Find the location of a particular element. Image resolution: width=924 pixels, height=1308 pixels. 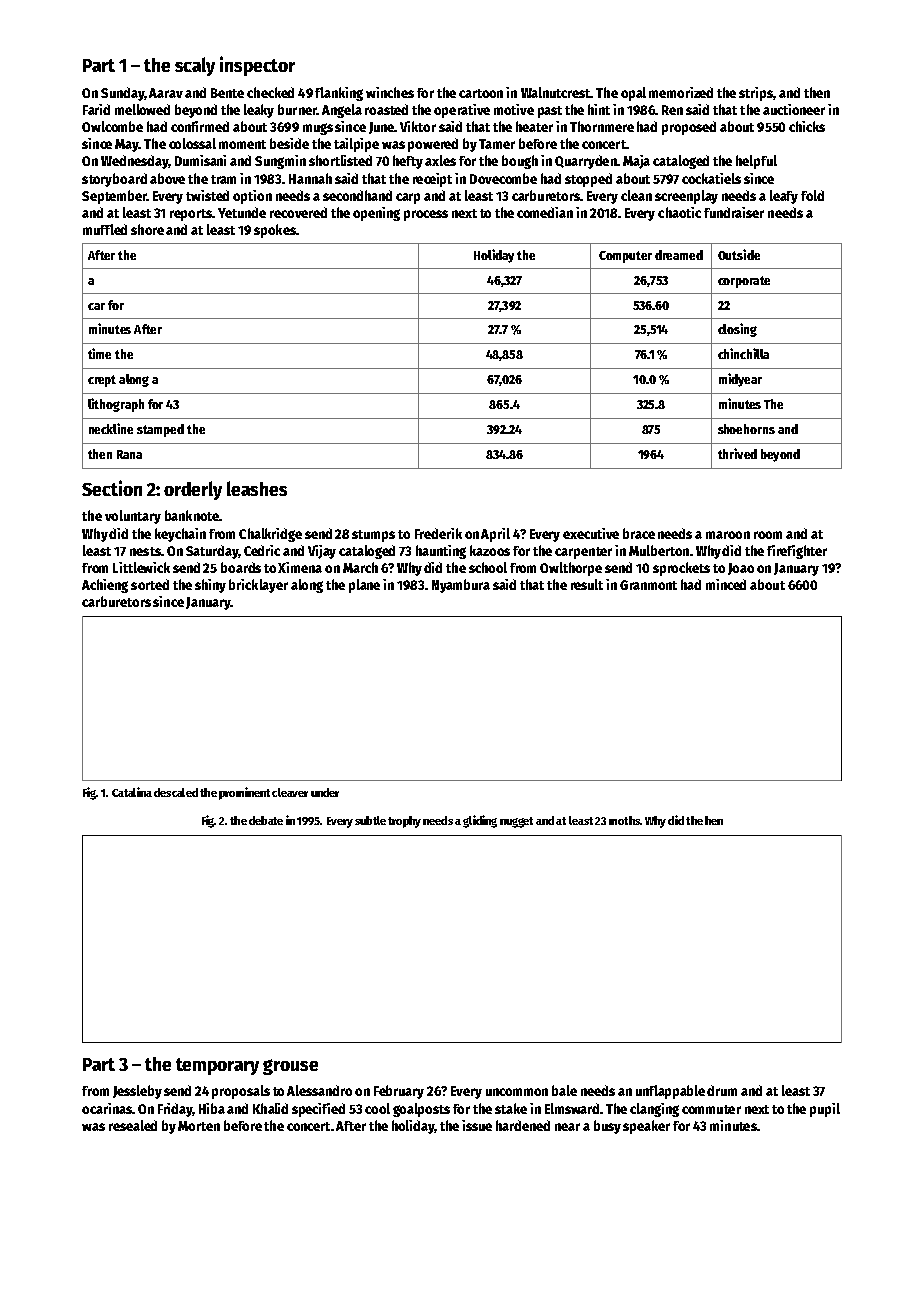

under is located at coordinates (325, 792).
